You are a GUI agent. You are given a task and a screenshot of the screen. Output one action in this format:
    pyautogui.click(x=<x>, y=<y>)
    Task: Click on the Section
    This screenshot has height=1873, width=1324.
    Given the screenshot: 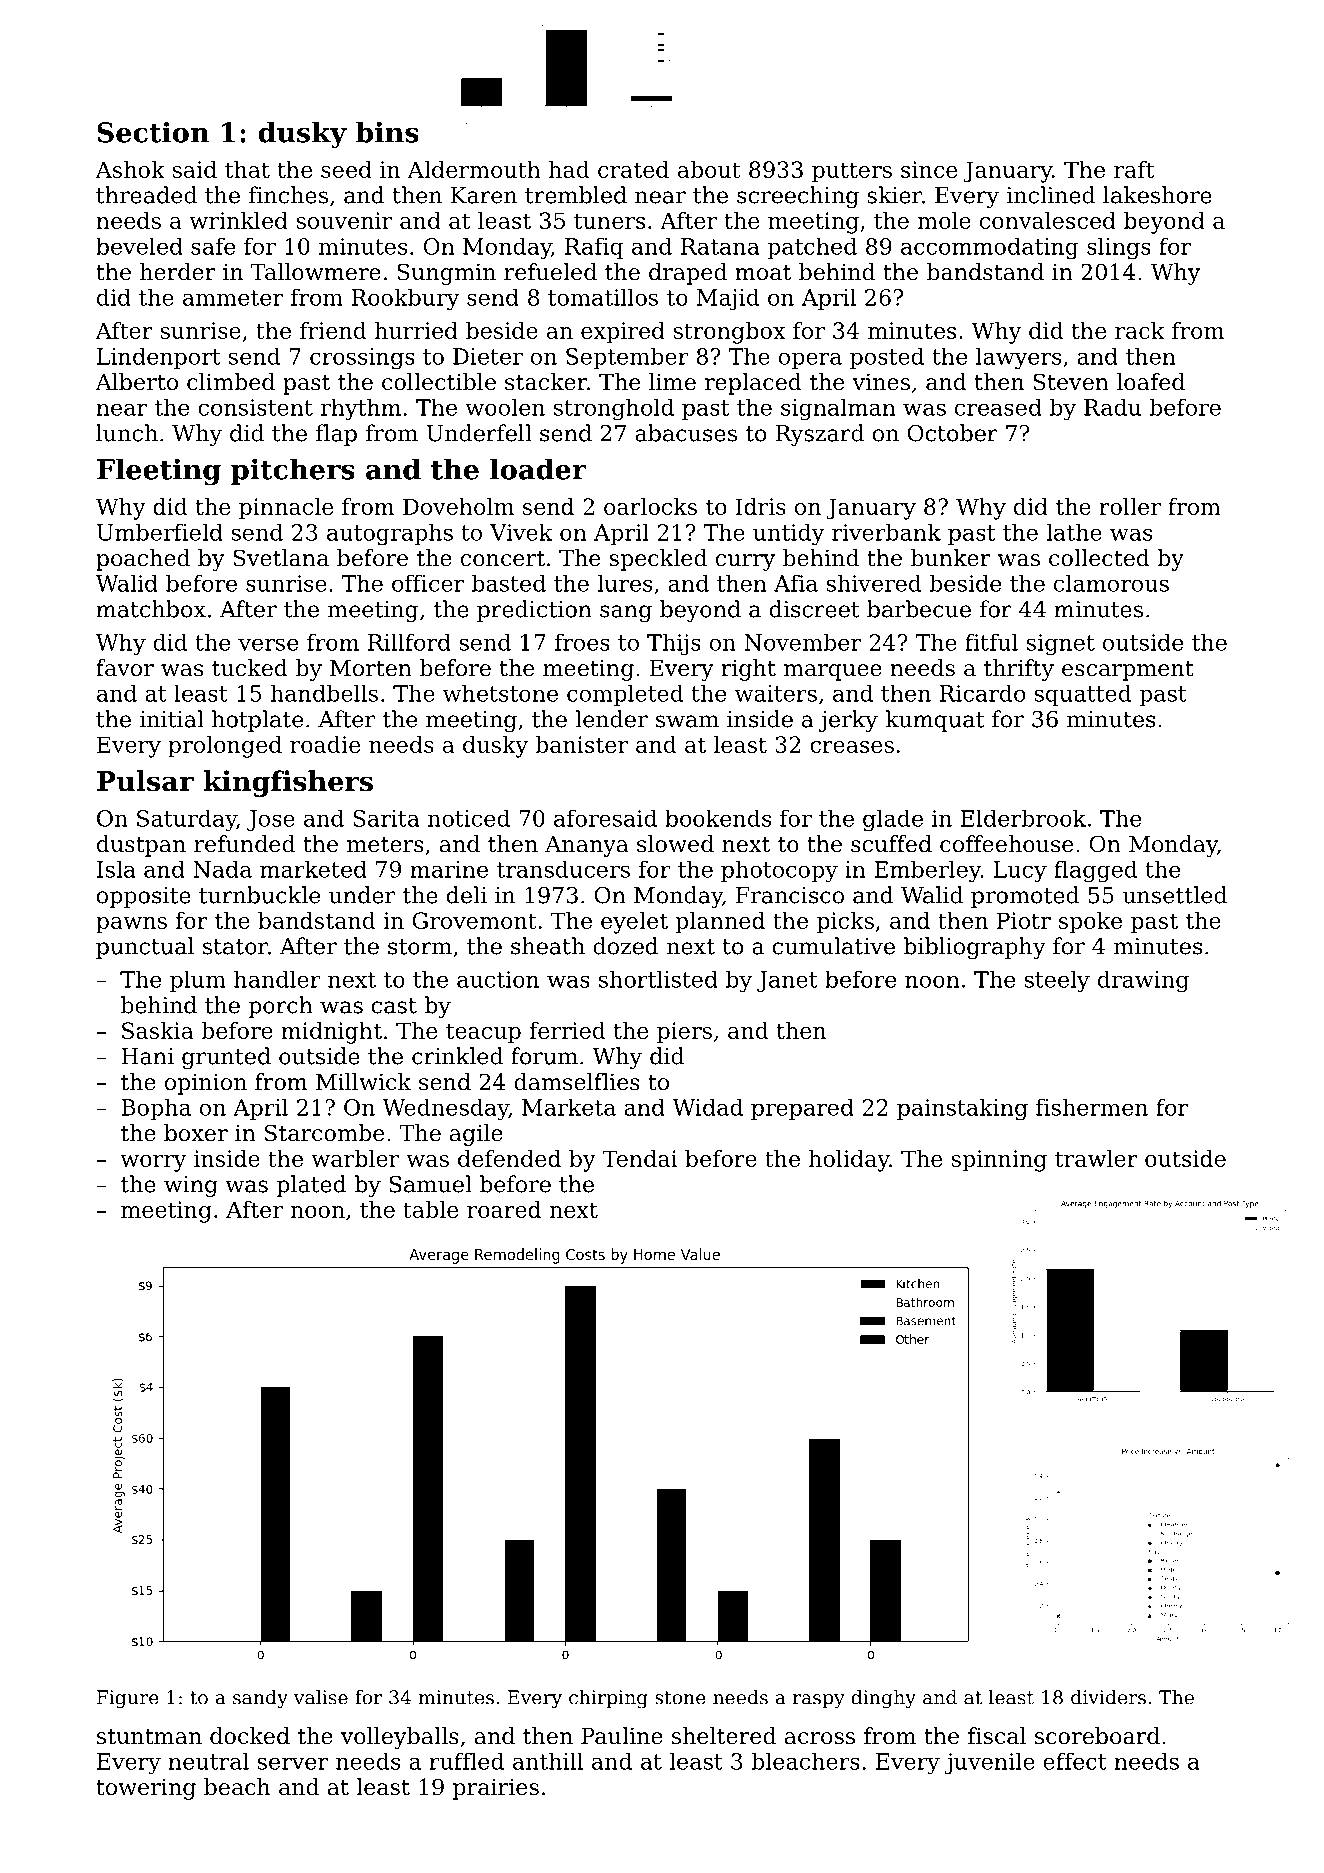 What is the action you would take?
    pyautogui.click(x=153, y=132)
